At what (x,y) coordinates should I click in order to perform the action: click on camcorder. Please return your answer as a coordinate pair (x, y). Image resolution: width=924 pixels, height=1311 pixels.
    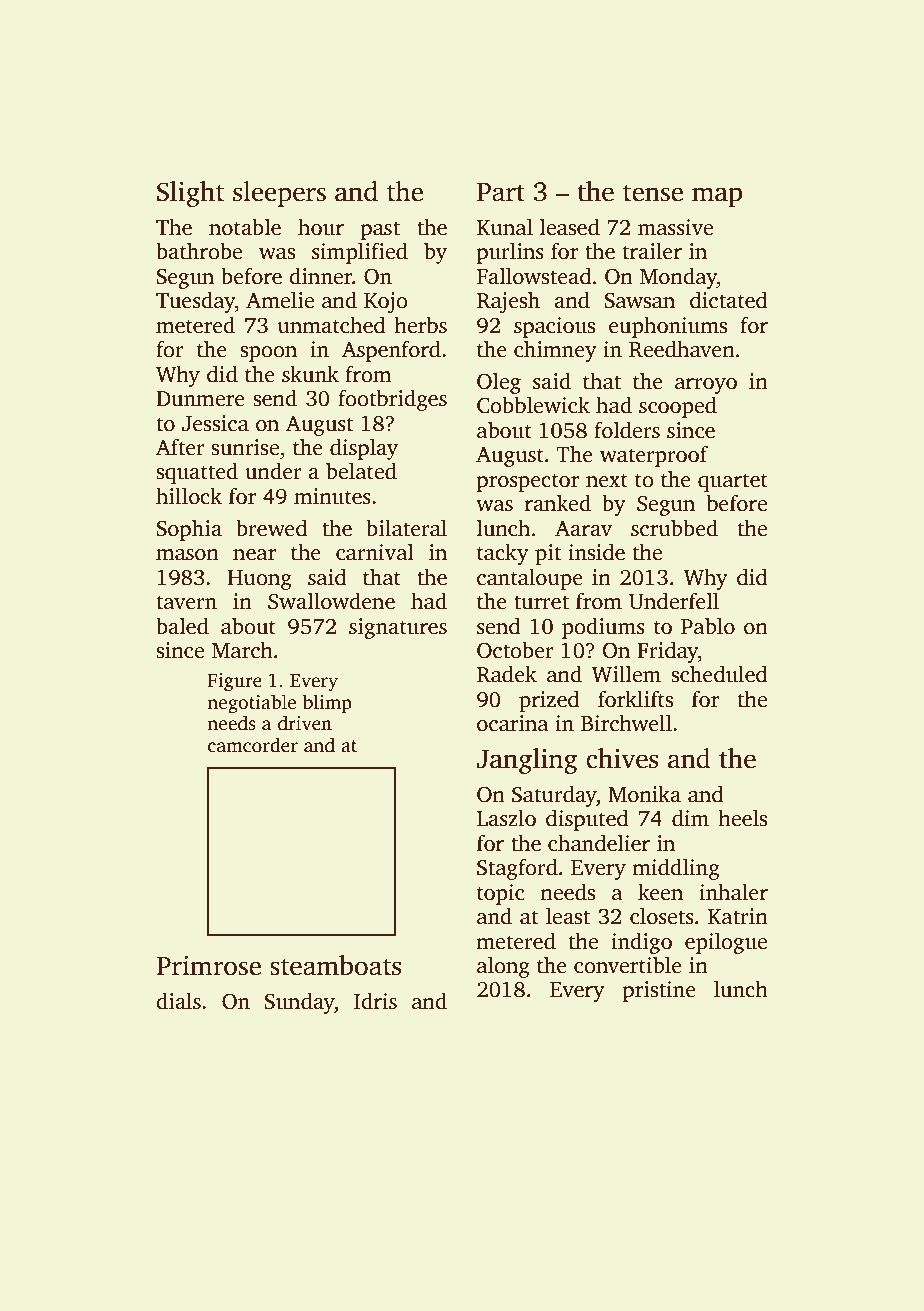
    Looking at the image, I should click on (253, 745).
